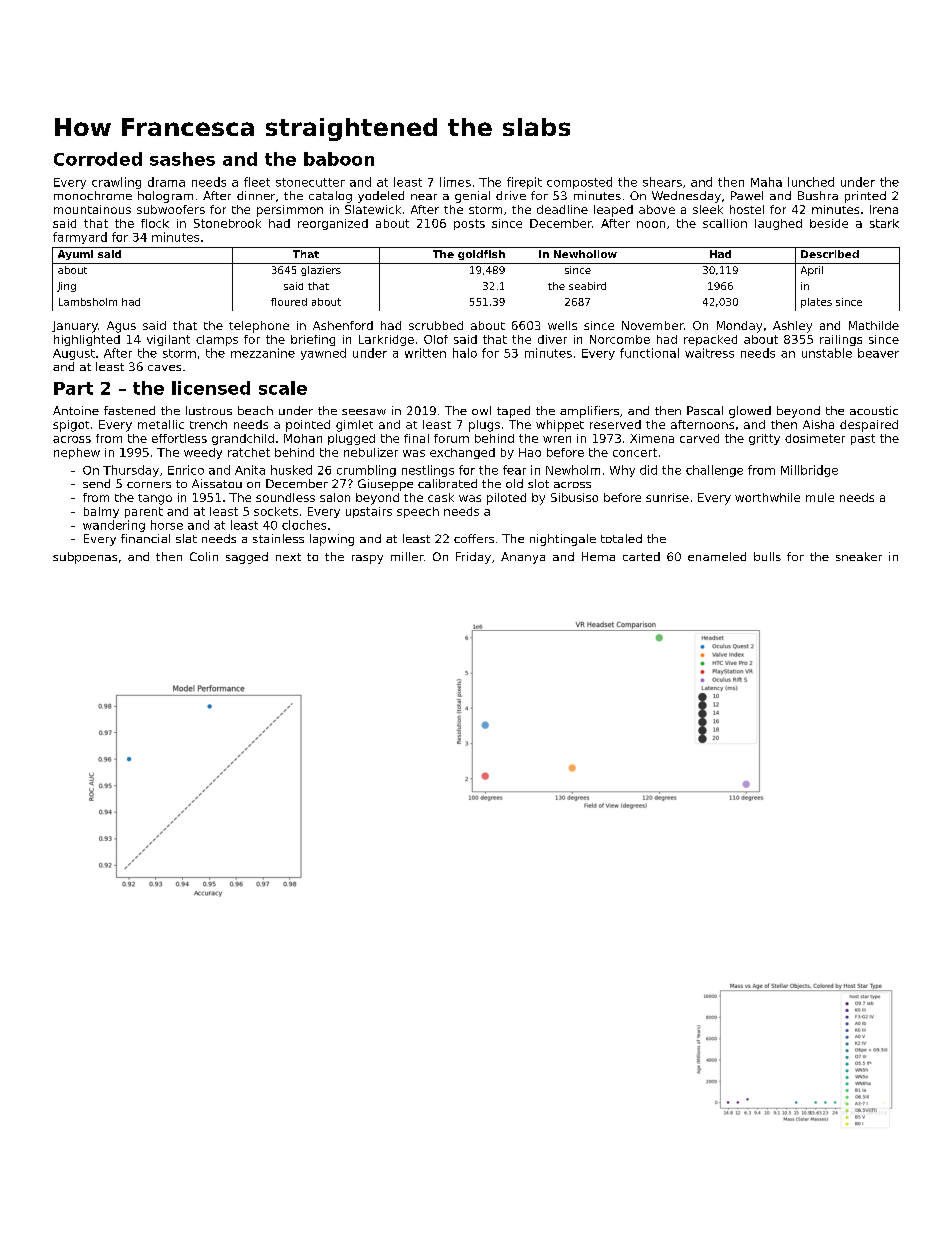 Image resolution: width=952 pixels, height=1233 pixels. I want to click on laughed, so click(778, 224).
